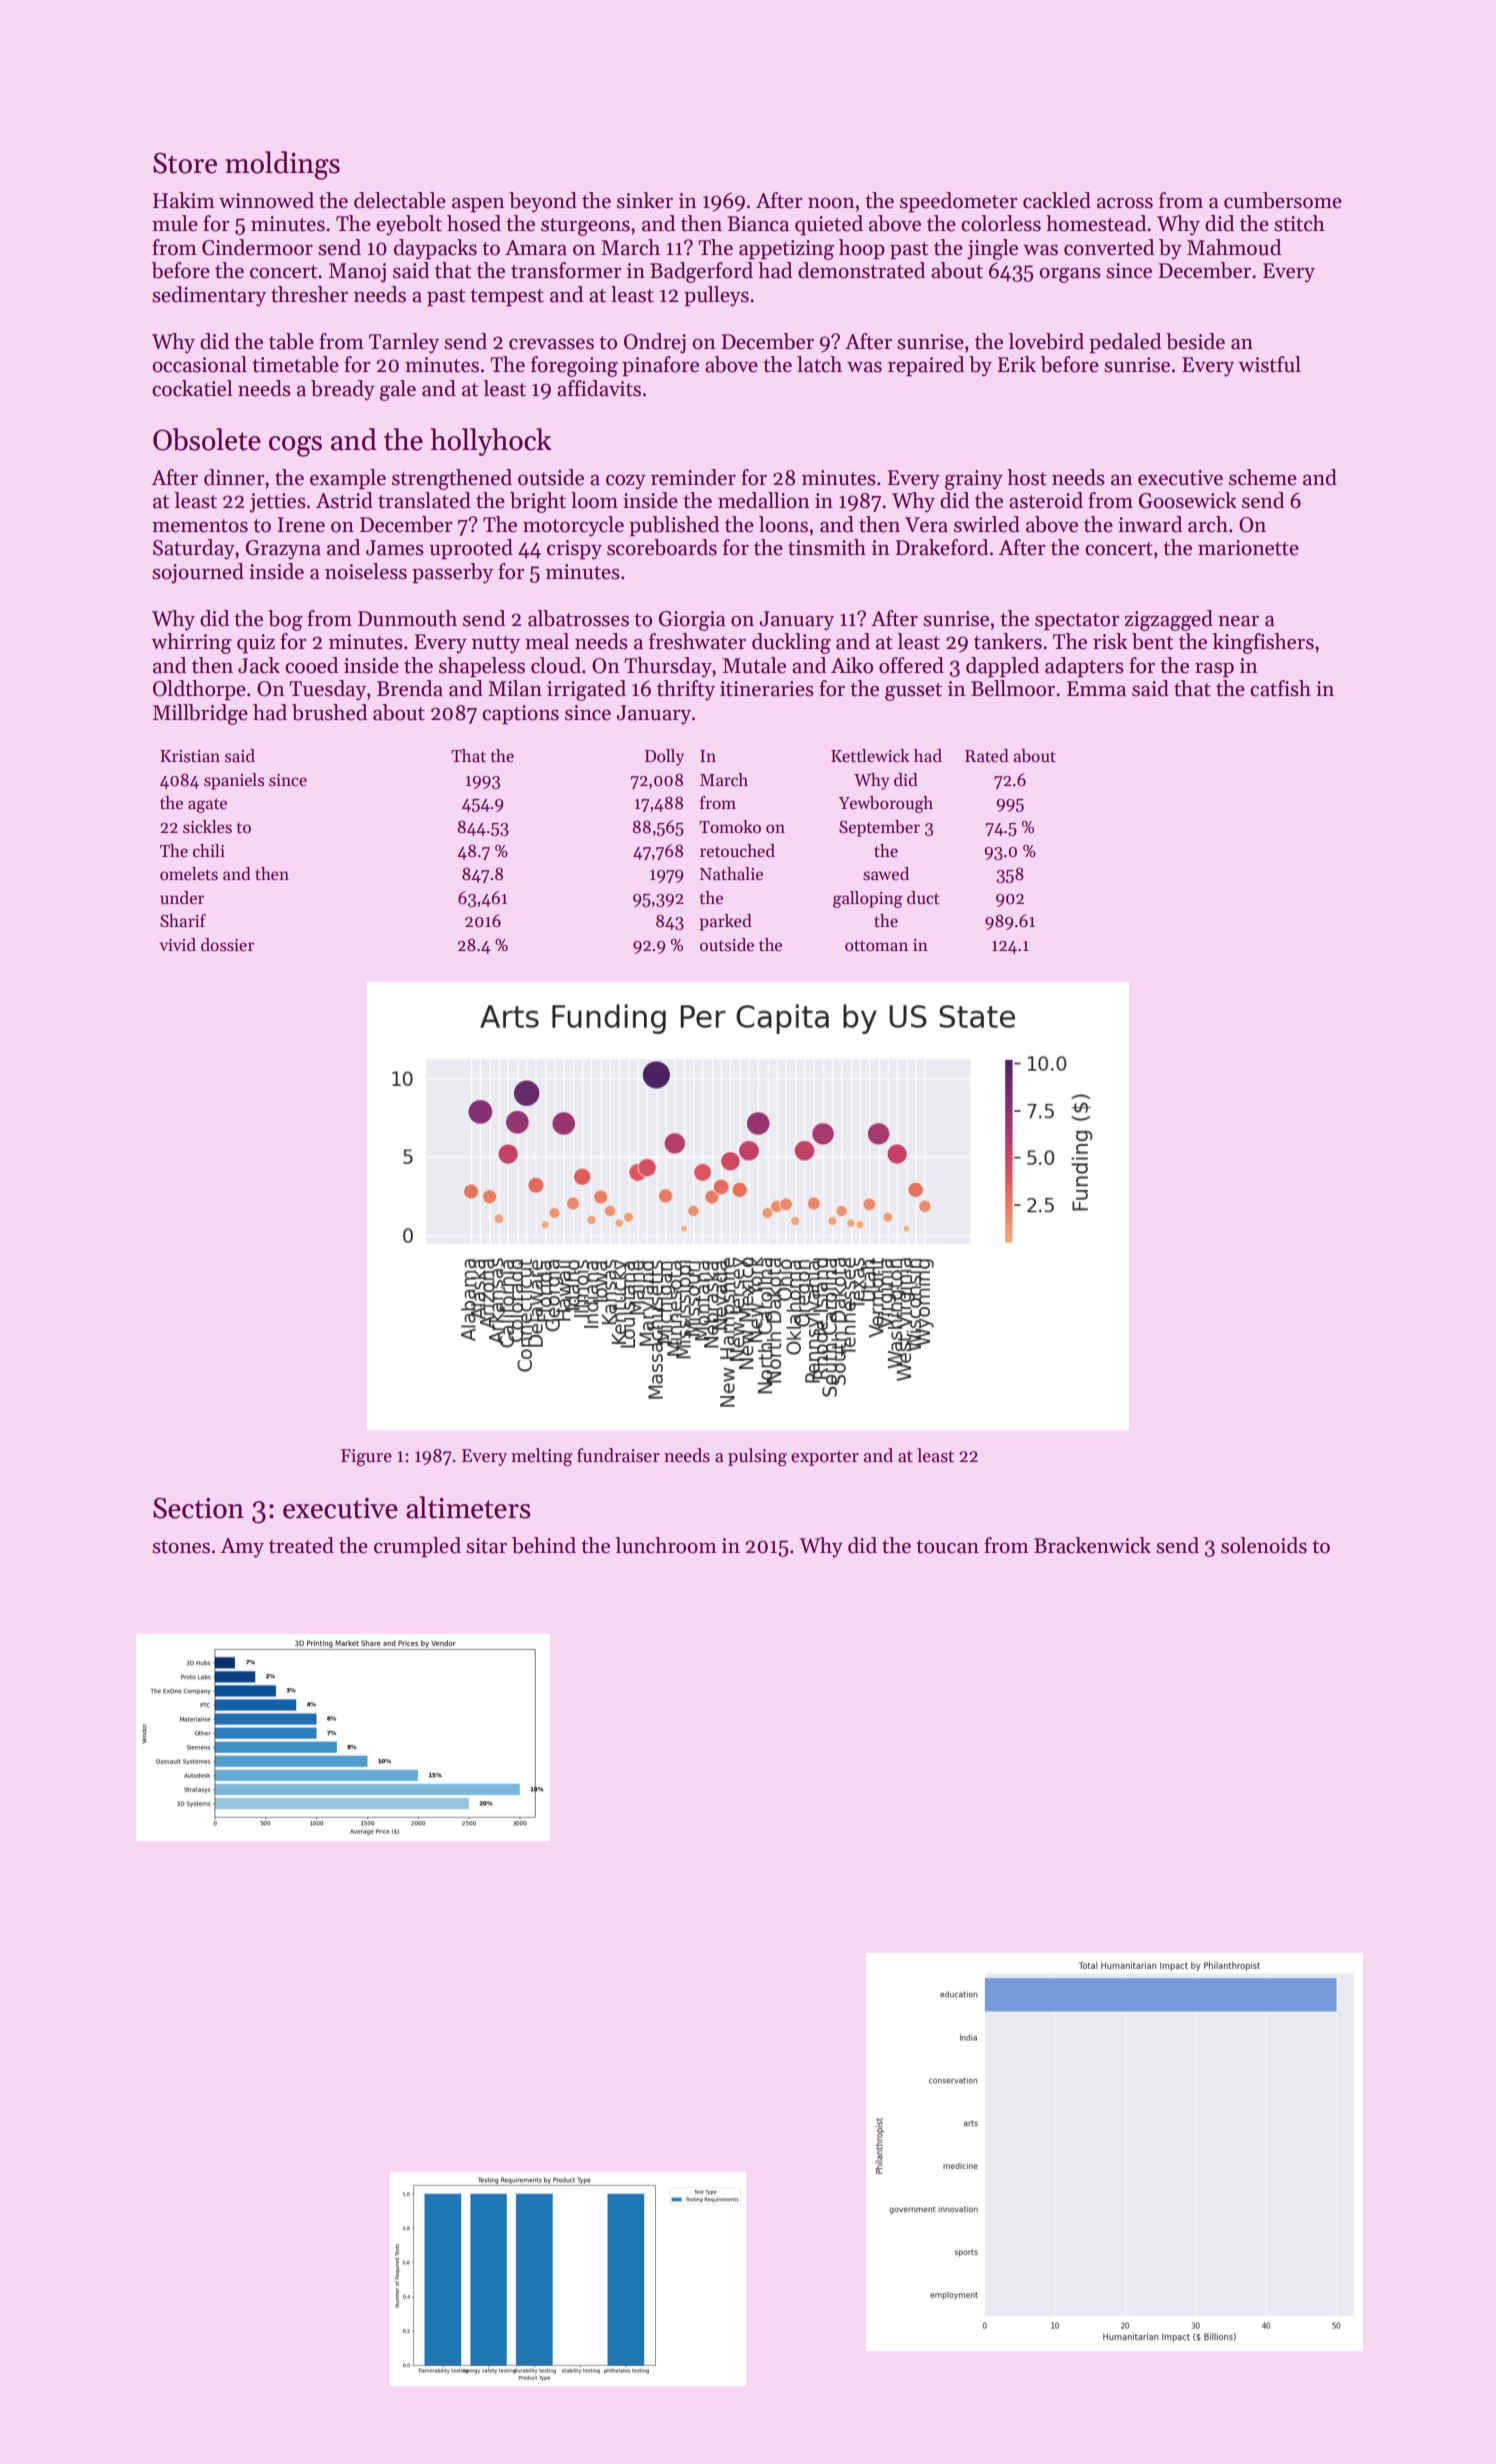  I want to click on loons, so click(783, 524).
